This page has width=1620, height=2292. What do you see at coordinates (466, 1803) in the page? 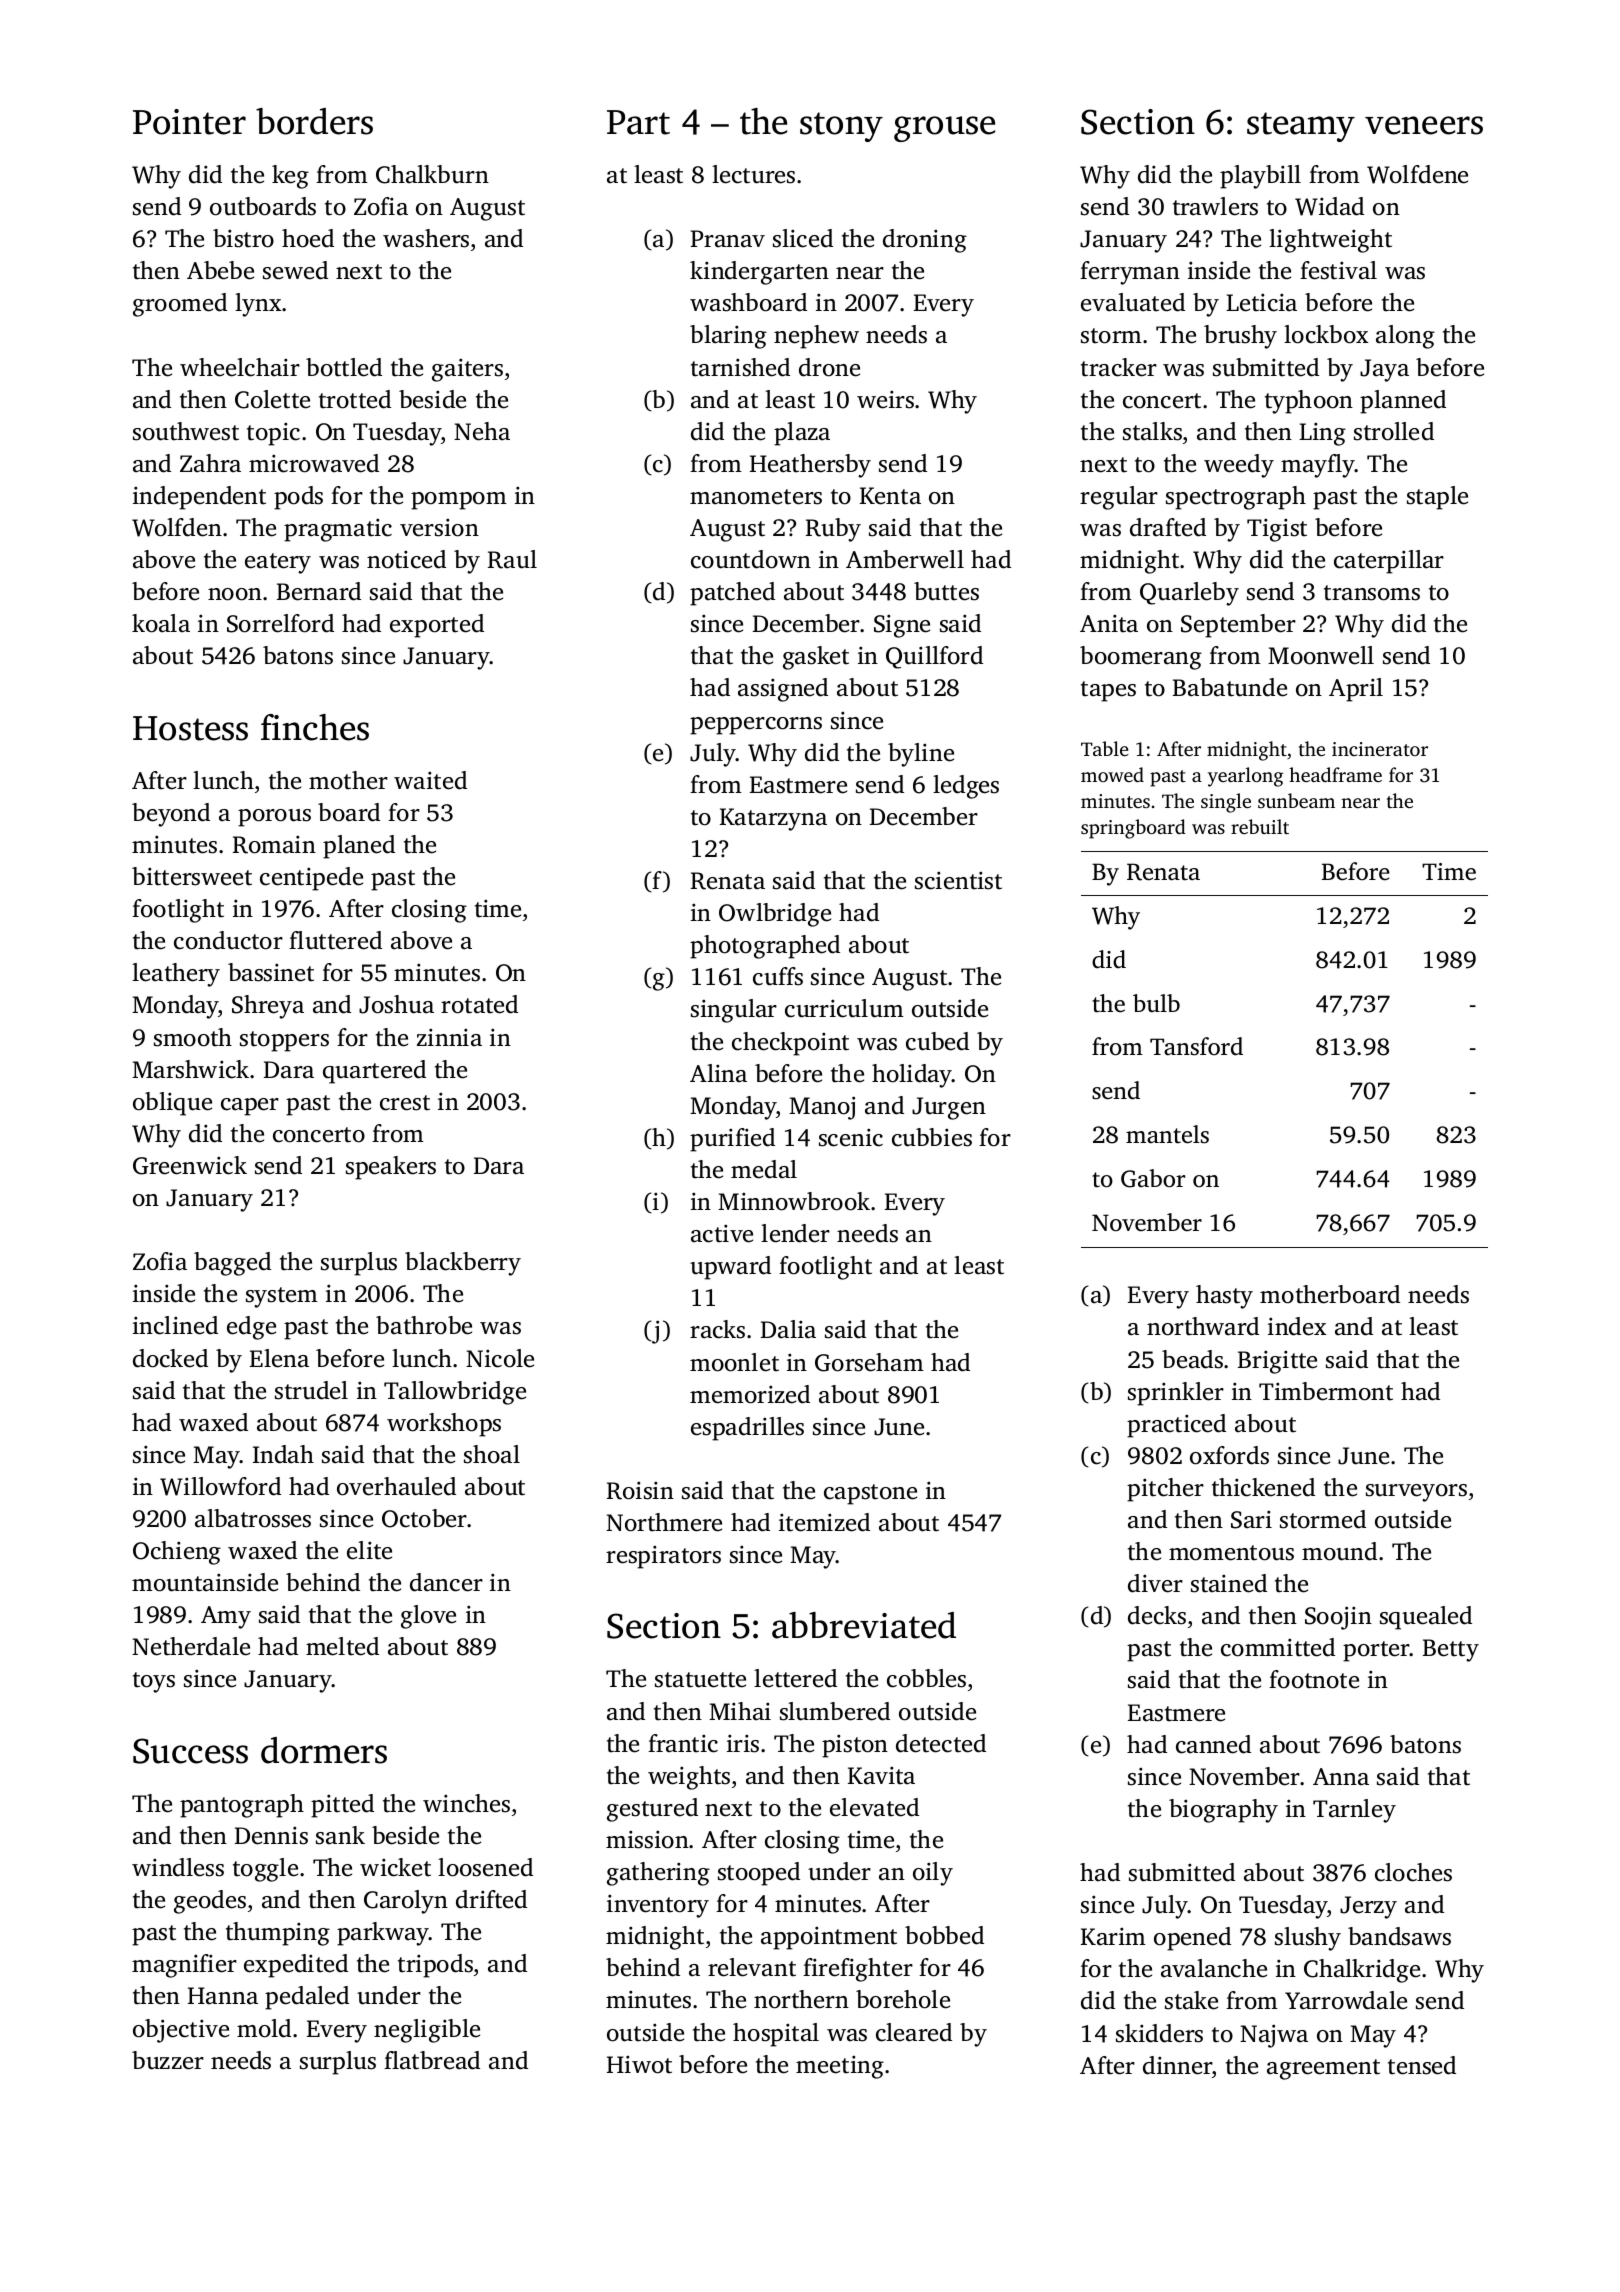
I see `winches` at bounding box center [466, 1803].
